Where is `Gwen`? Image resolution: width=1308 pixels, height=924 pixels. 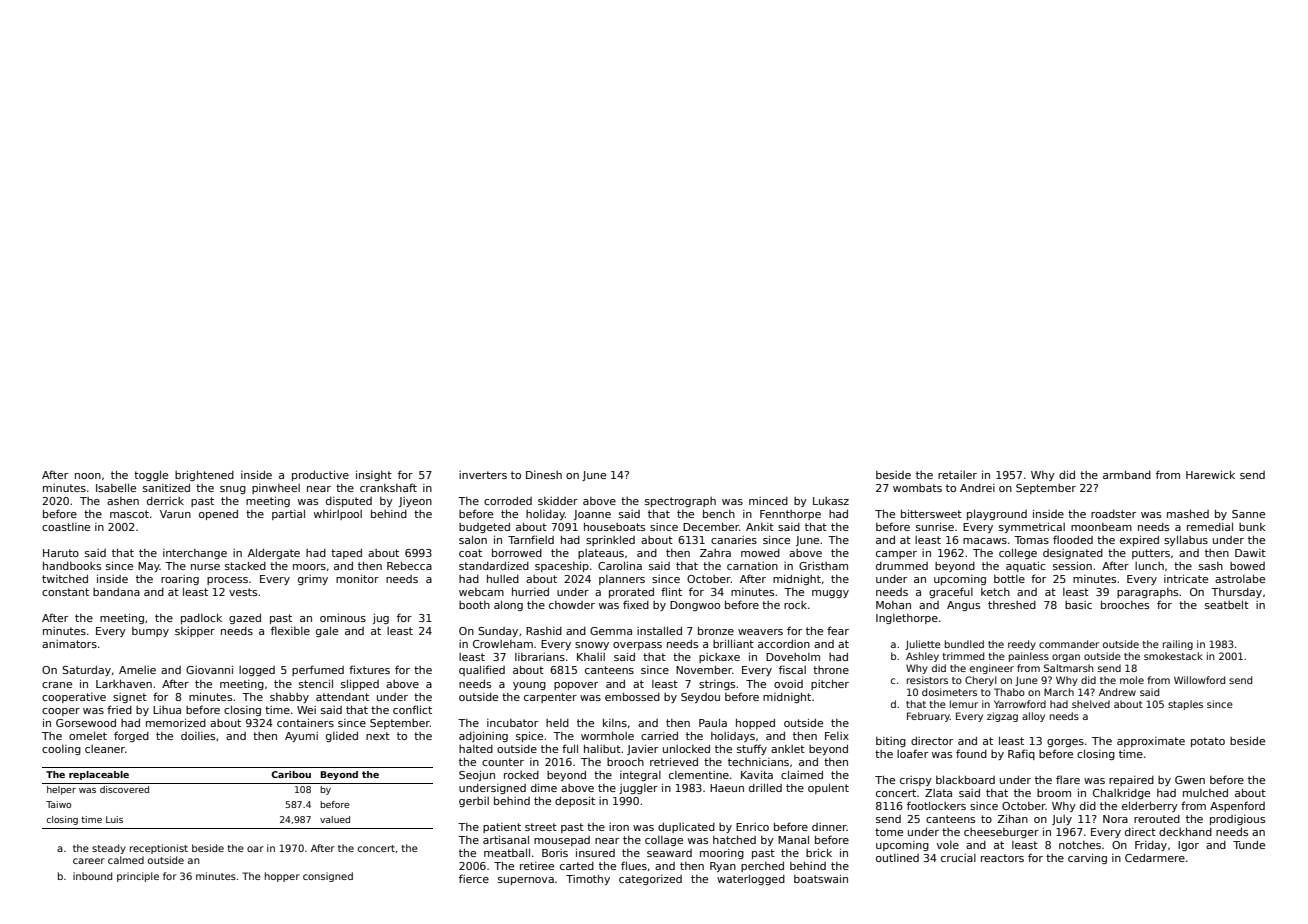 Gwen is located at coordinates (1190, 780).
